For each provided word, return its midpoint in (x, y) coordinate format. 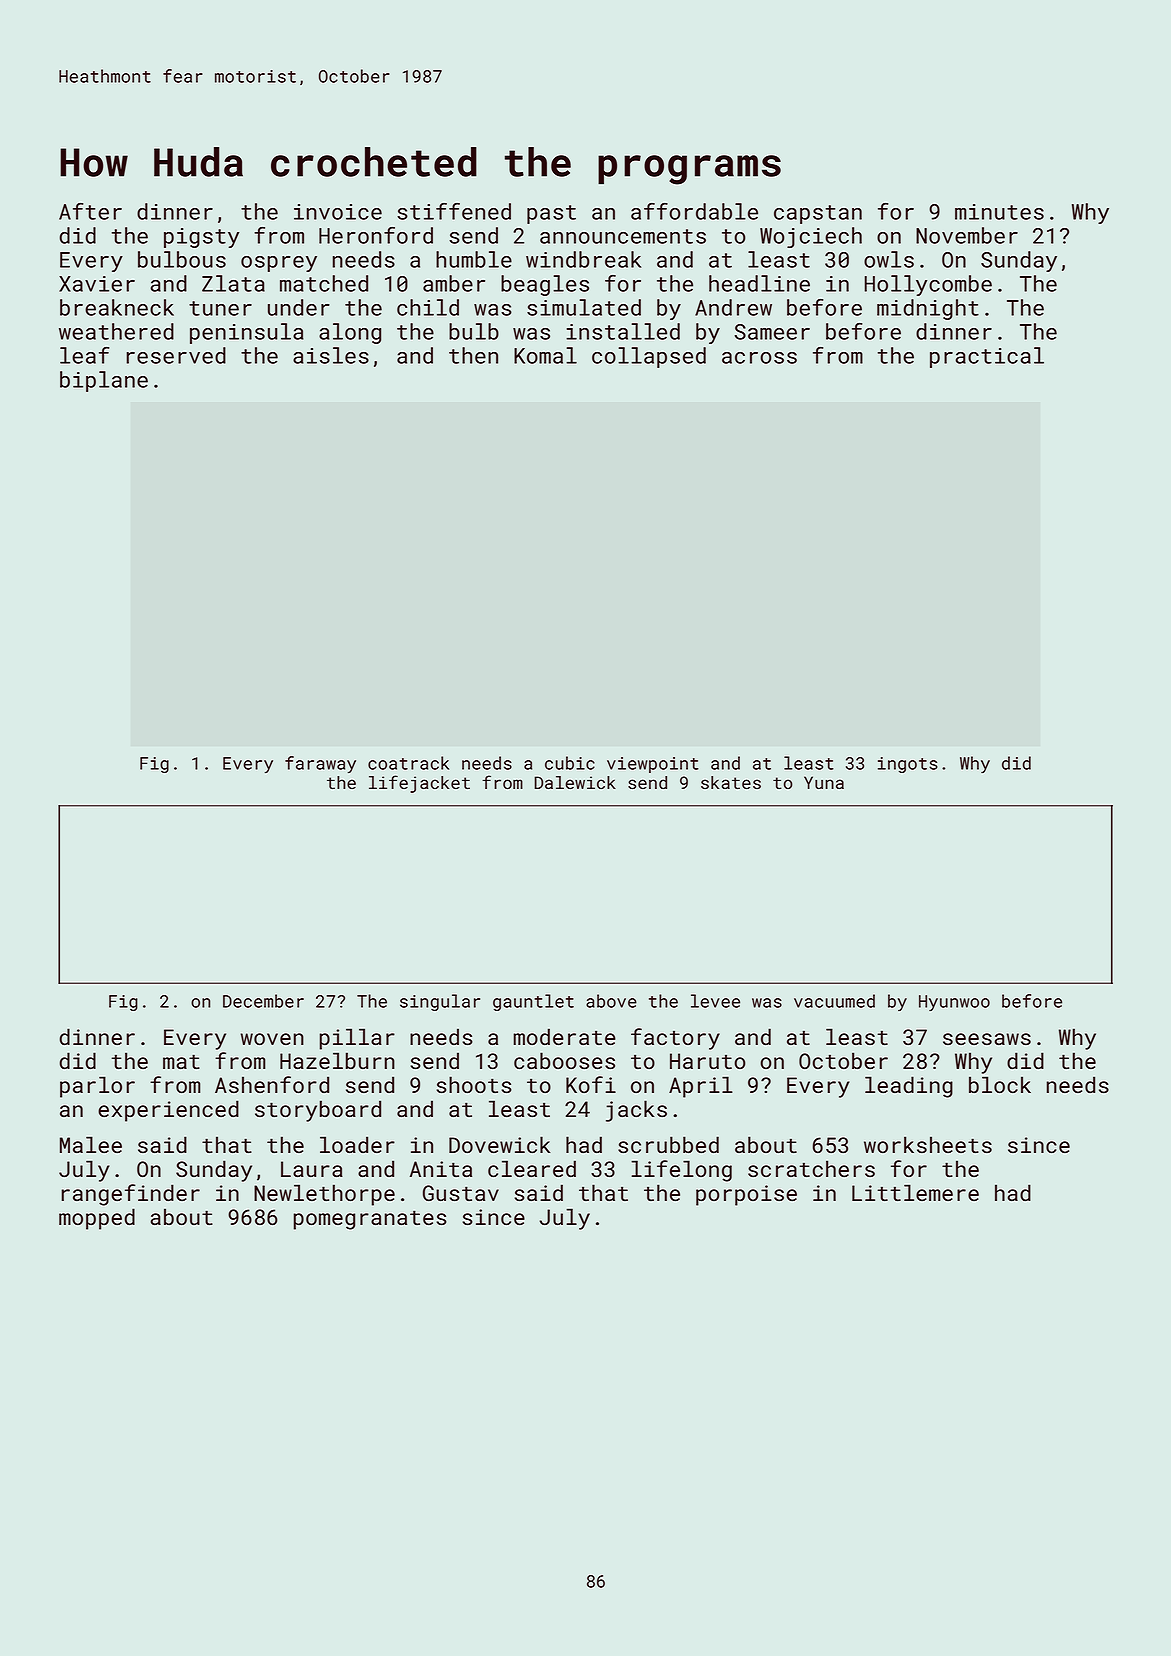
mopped (97, 1219)
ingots (908, 765)
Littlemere (915, 1192)
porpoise (746, 1195)
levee (715, 1001)
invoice (338, 212)
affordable (694, 211)
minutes (999, 212)
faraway (320, 764)
